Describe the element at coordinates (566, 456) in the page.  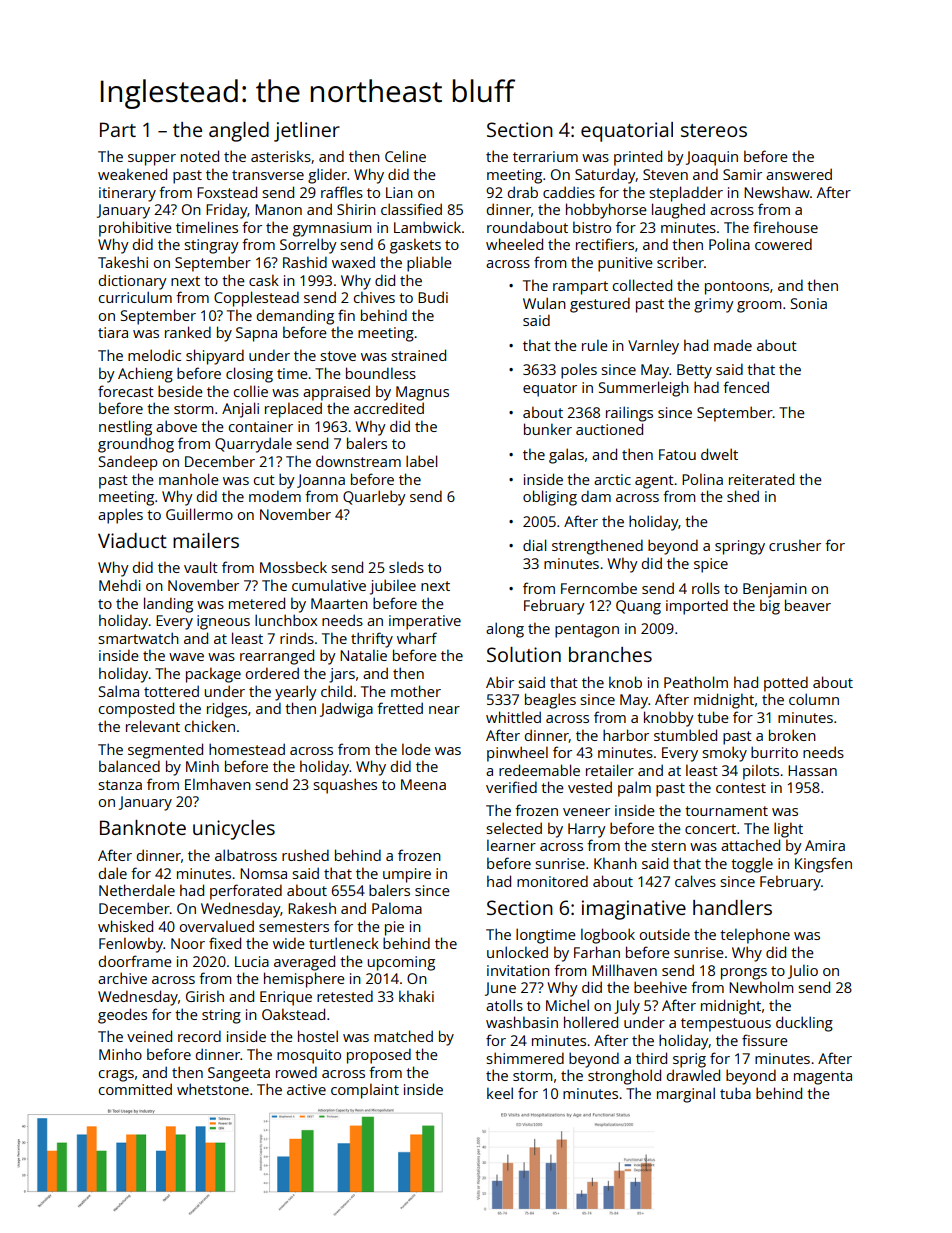
I see `galas` at that location.
